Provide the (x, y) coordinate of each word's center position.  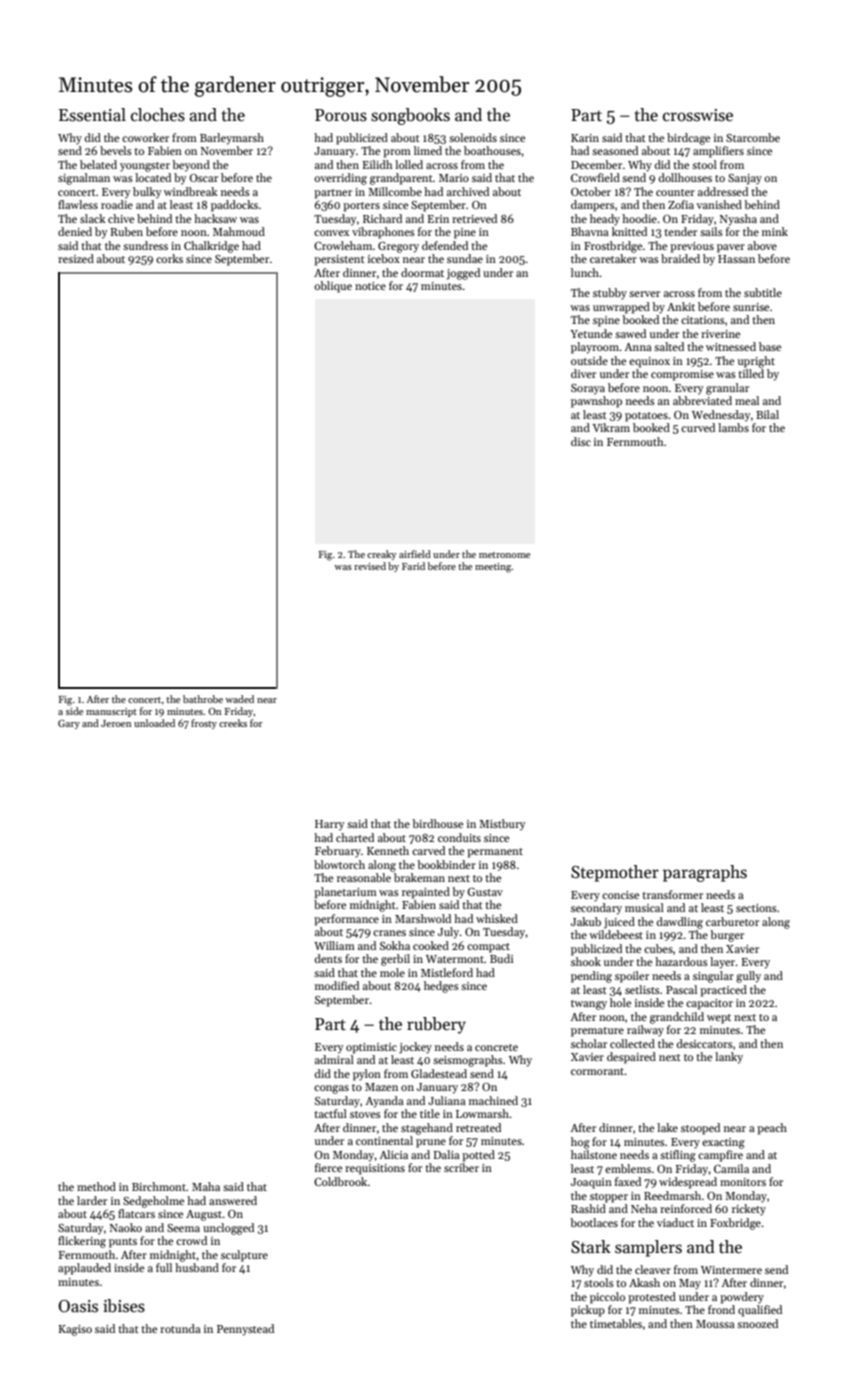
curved (698, 427)
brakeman (419, 877)
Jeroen (116, 723)
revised (370, 566)
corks (169, 258)
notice (370, 286)
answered (233, 1200)
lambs (733, 427)
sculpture (244, 1256)
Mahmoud (239, 231)
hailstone (594, 1154)
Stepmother (615, 873)
